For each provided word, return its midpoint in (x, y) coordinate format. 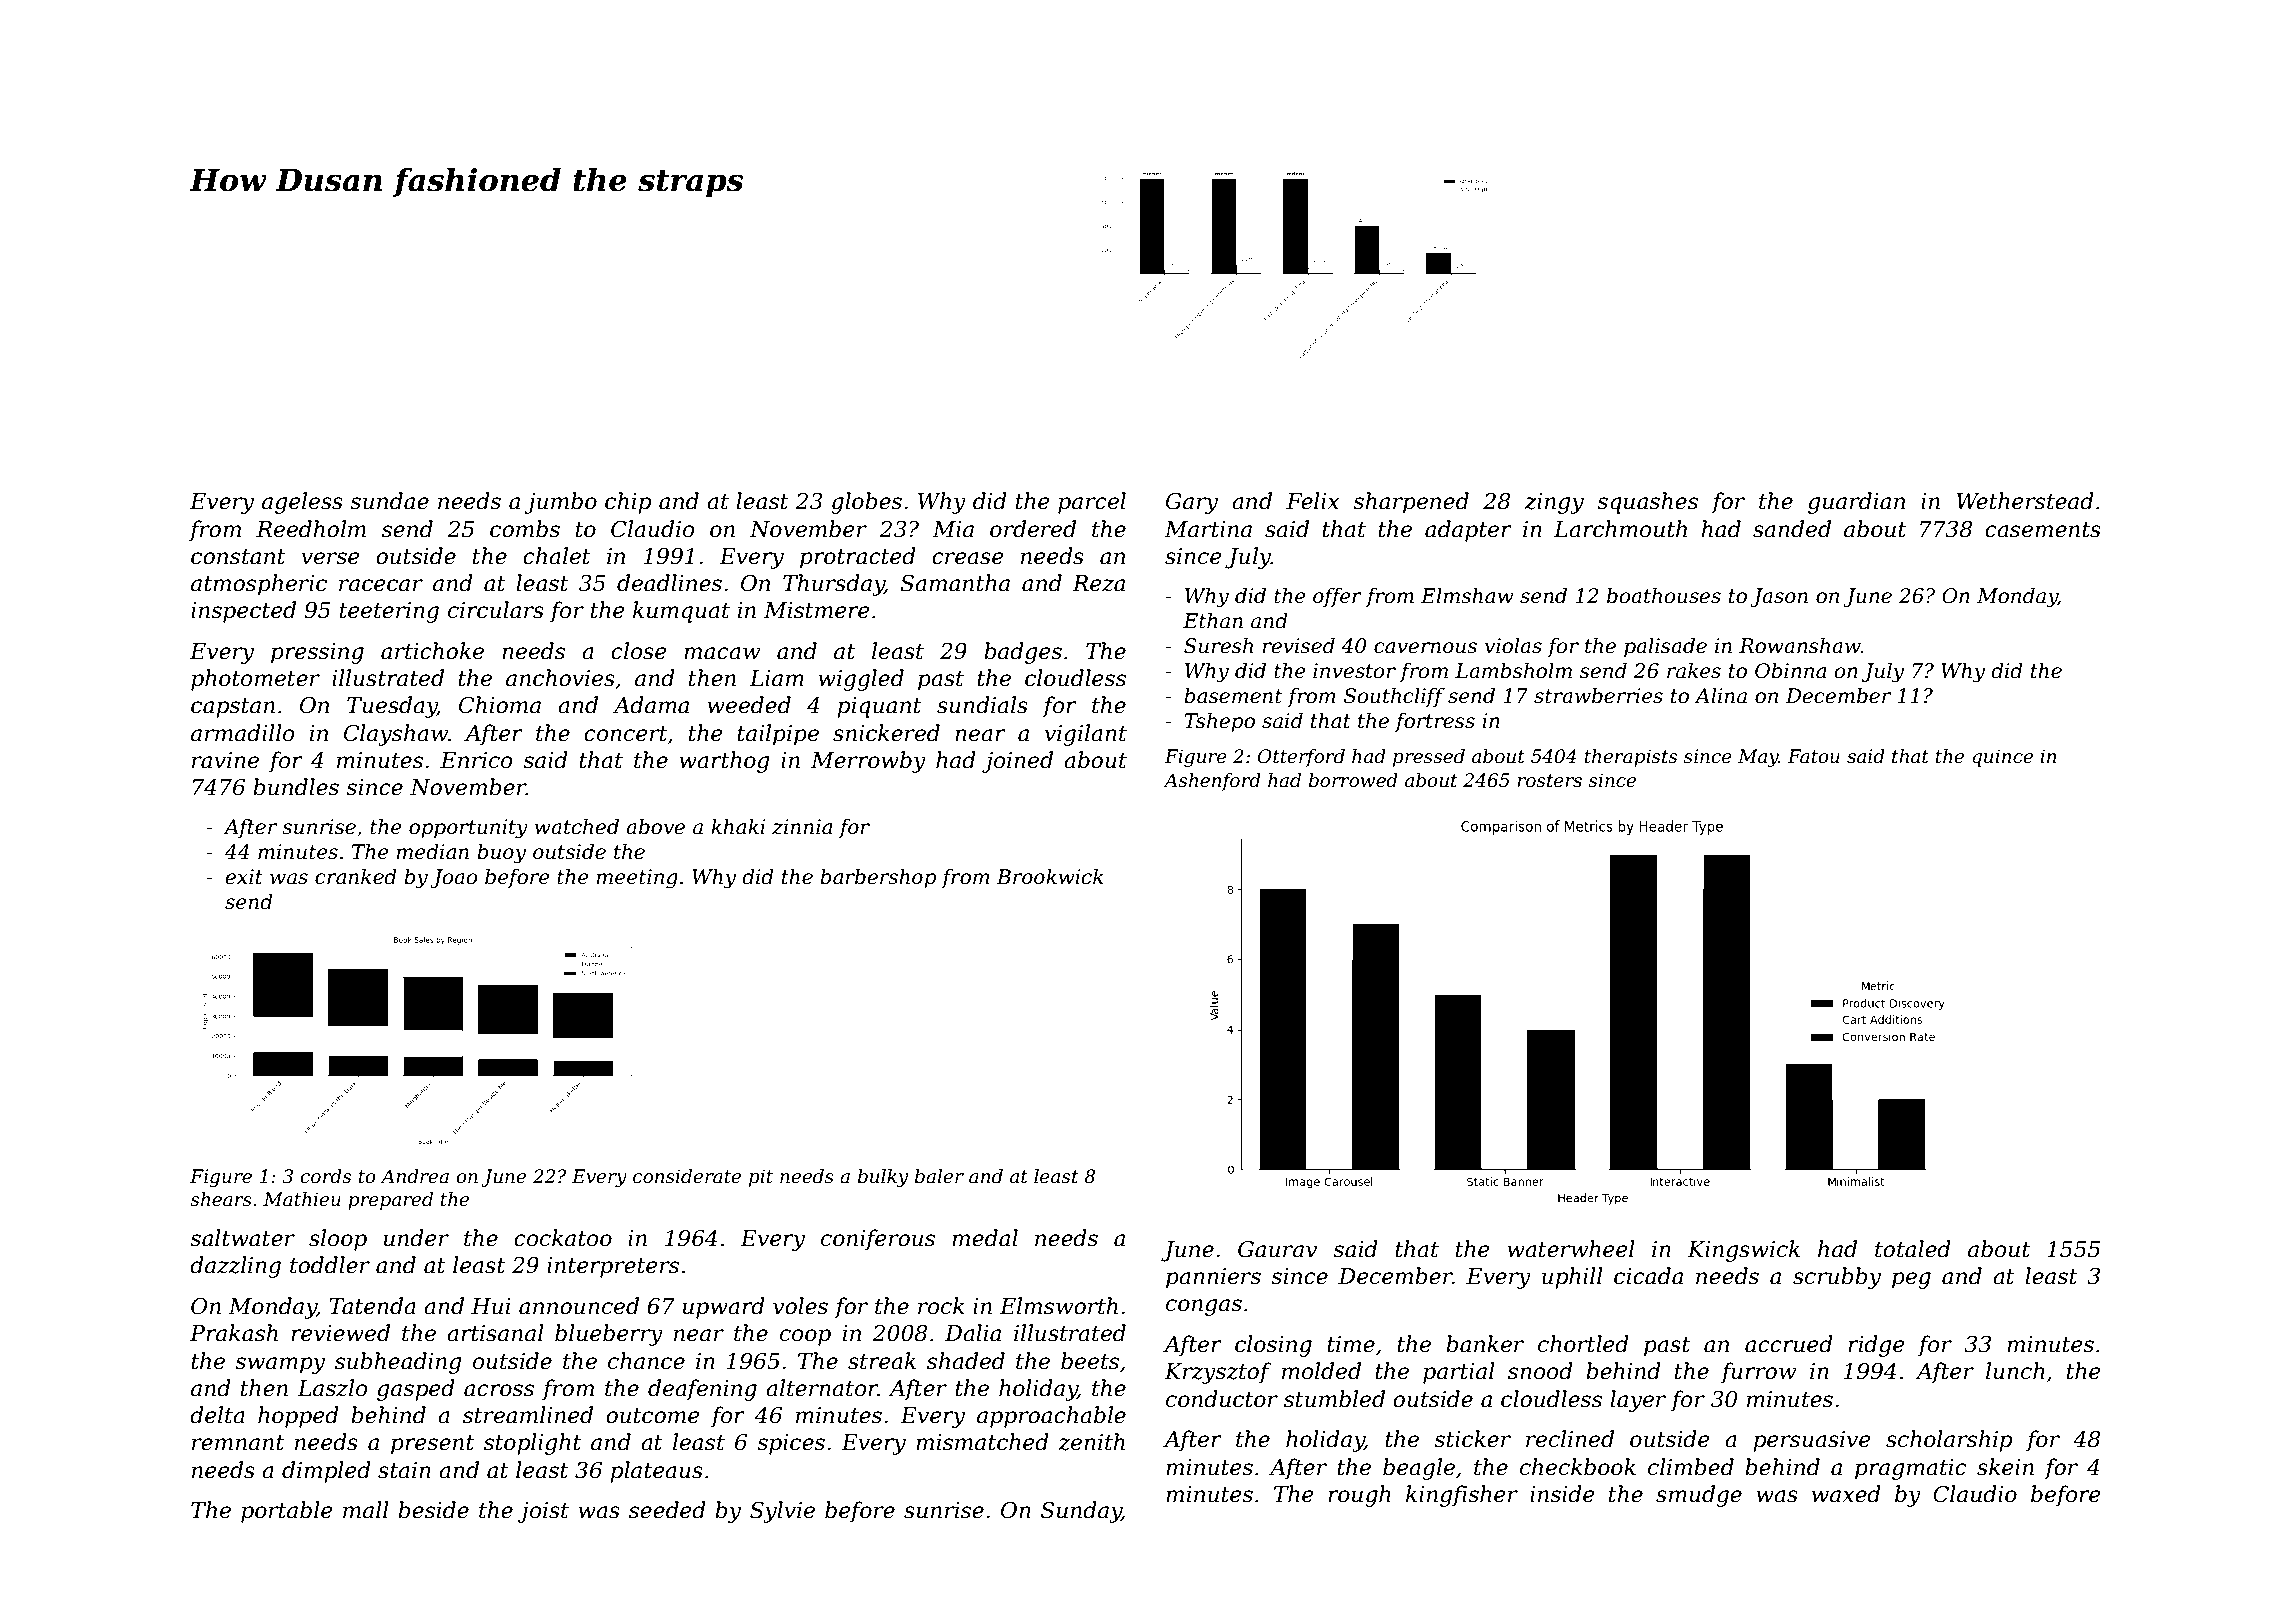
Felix (1312, 501)
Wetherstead (2025, 501)
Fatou (1813, 756)
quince (2002, 758)
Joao (454, 878)
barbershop (878, 878)
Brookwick (1050, 876)
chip (628, 503)
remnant (238, 1443)
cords (325, 1176)
